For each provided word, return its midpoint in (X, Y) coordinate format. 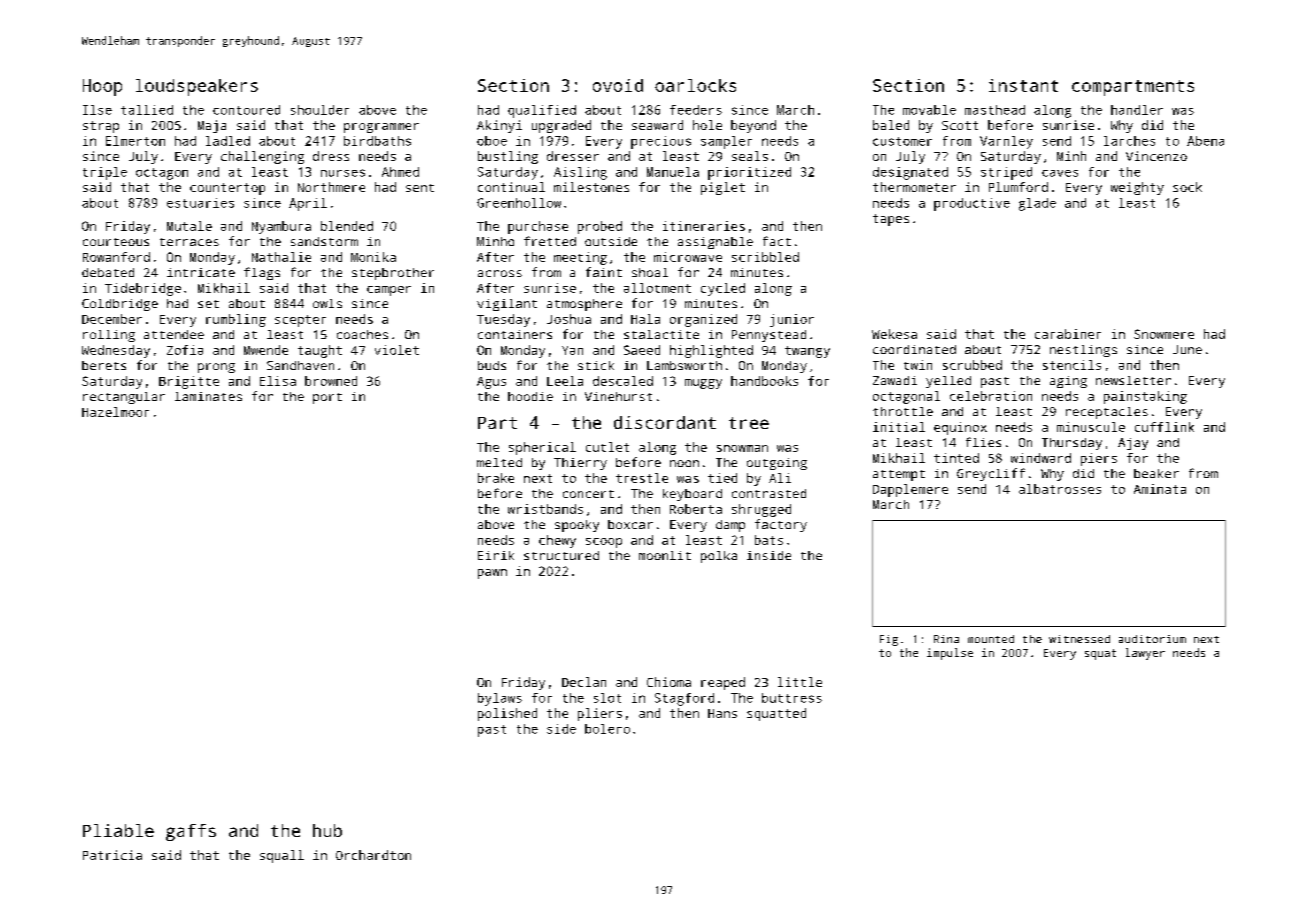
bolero (607, 729)
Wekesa (894, 334)
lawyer (1145, 654)
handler (1137, 110)
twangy (807, 352)
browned (331, 381)
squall (282, 856)
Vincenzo (1156, 156)
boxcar (630, 524)
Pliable (118, 830)
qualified (542, 111)
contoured (246, 110)
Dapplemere (910, 490)
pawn (492, 574)
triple (105, 173)
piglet (723, 188)
